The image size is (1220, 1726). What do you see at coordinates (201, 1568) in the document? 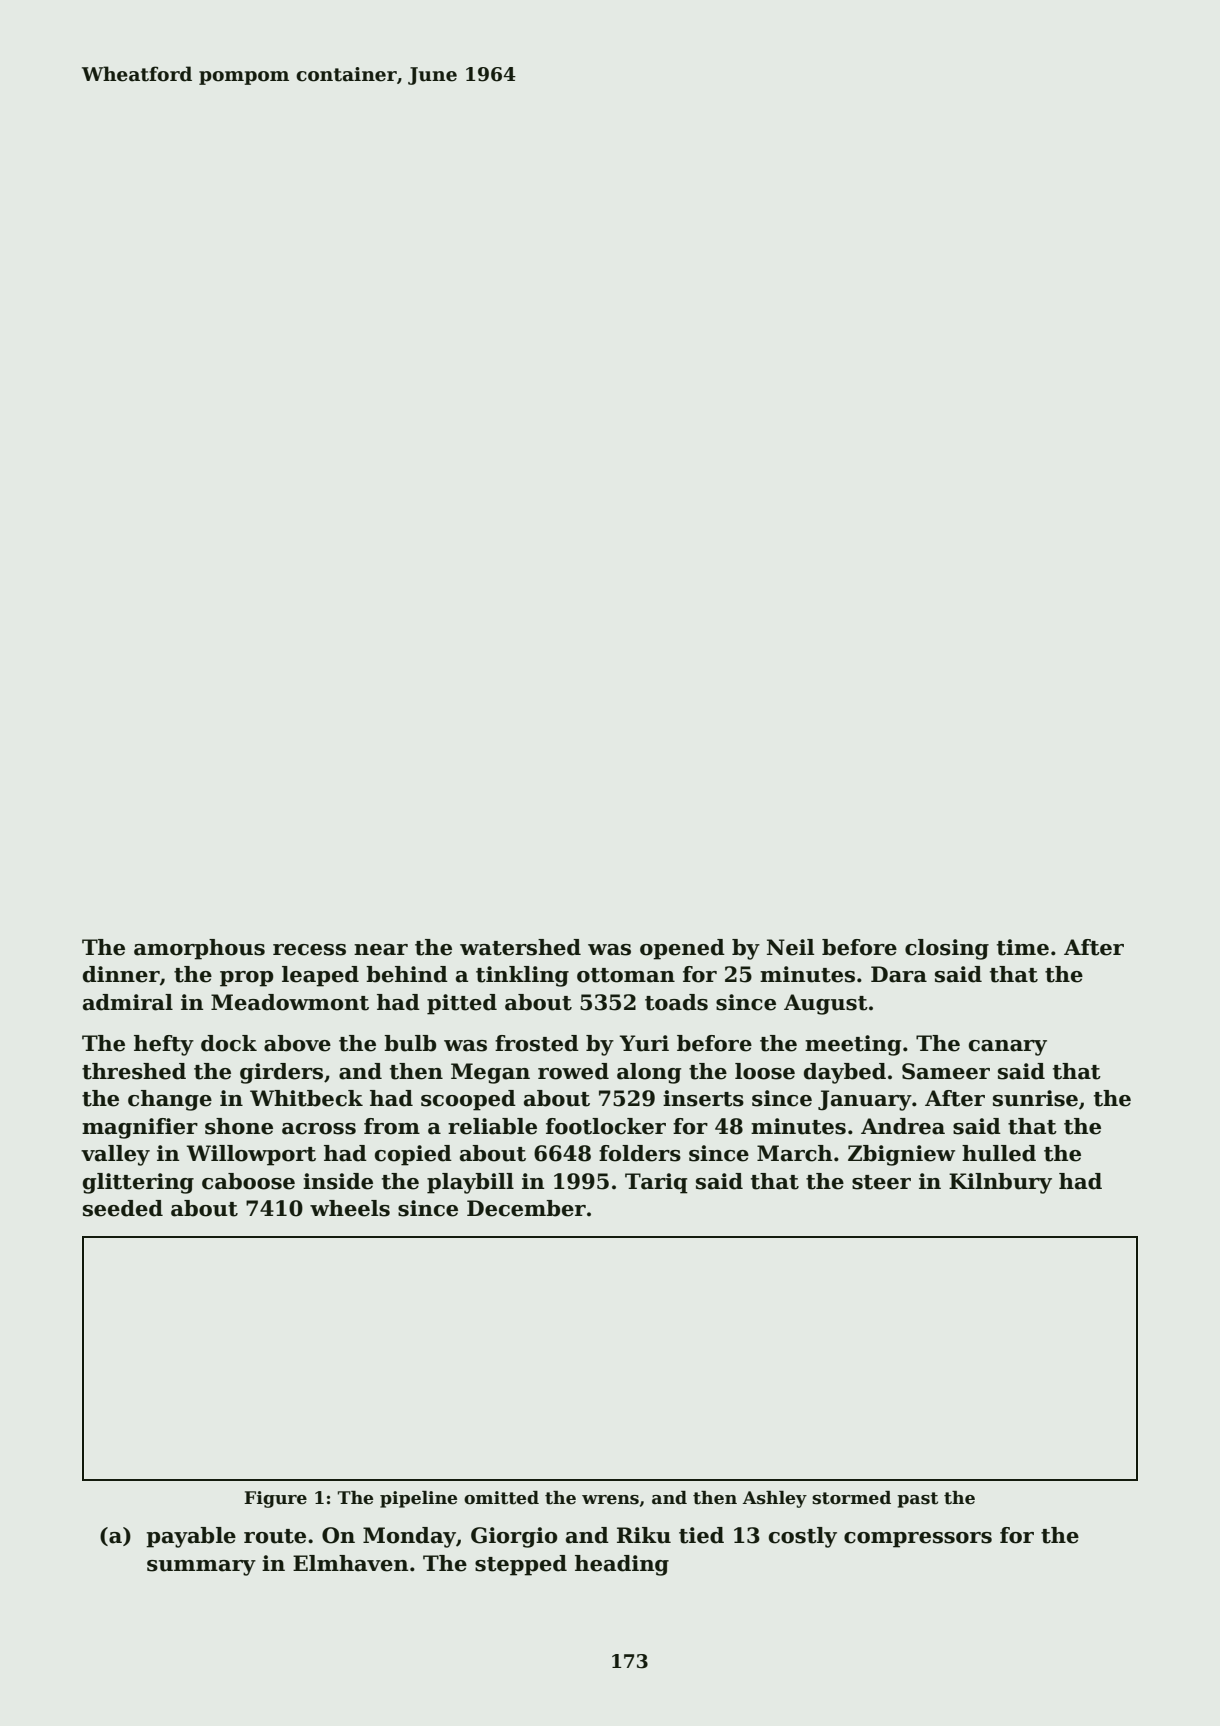
I see `summary` at bounding box center [201, 1568].
